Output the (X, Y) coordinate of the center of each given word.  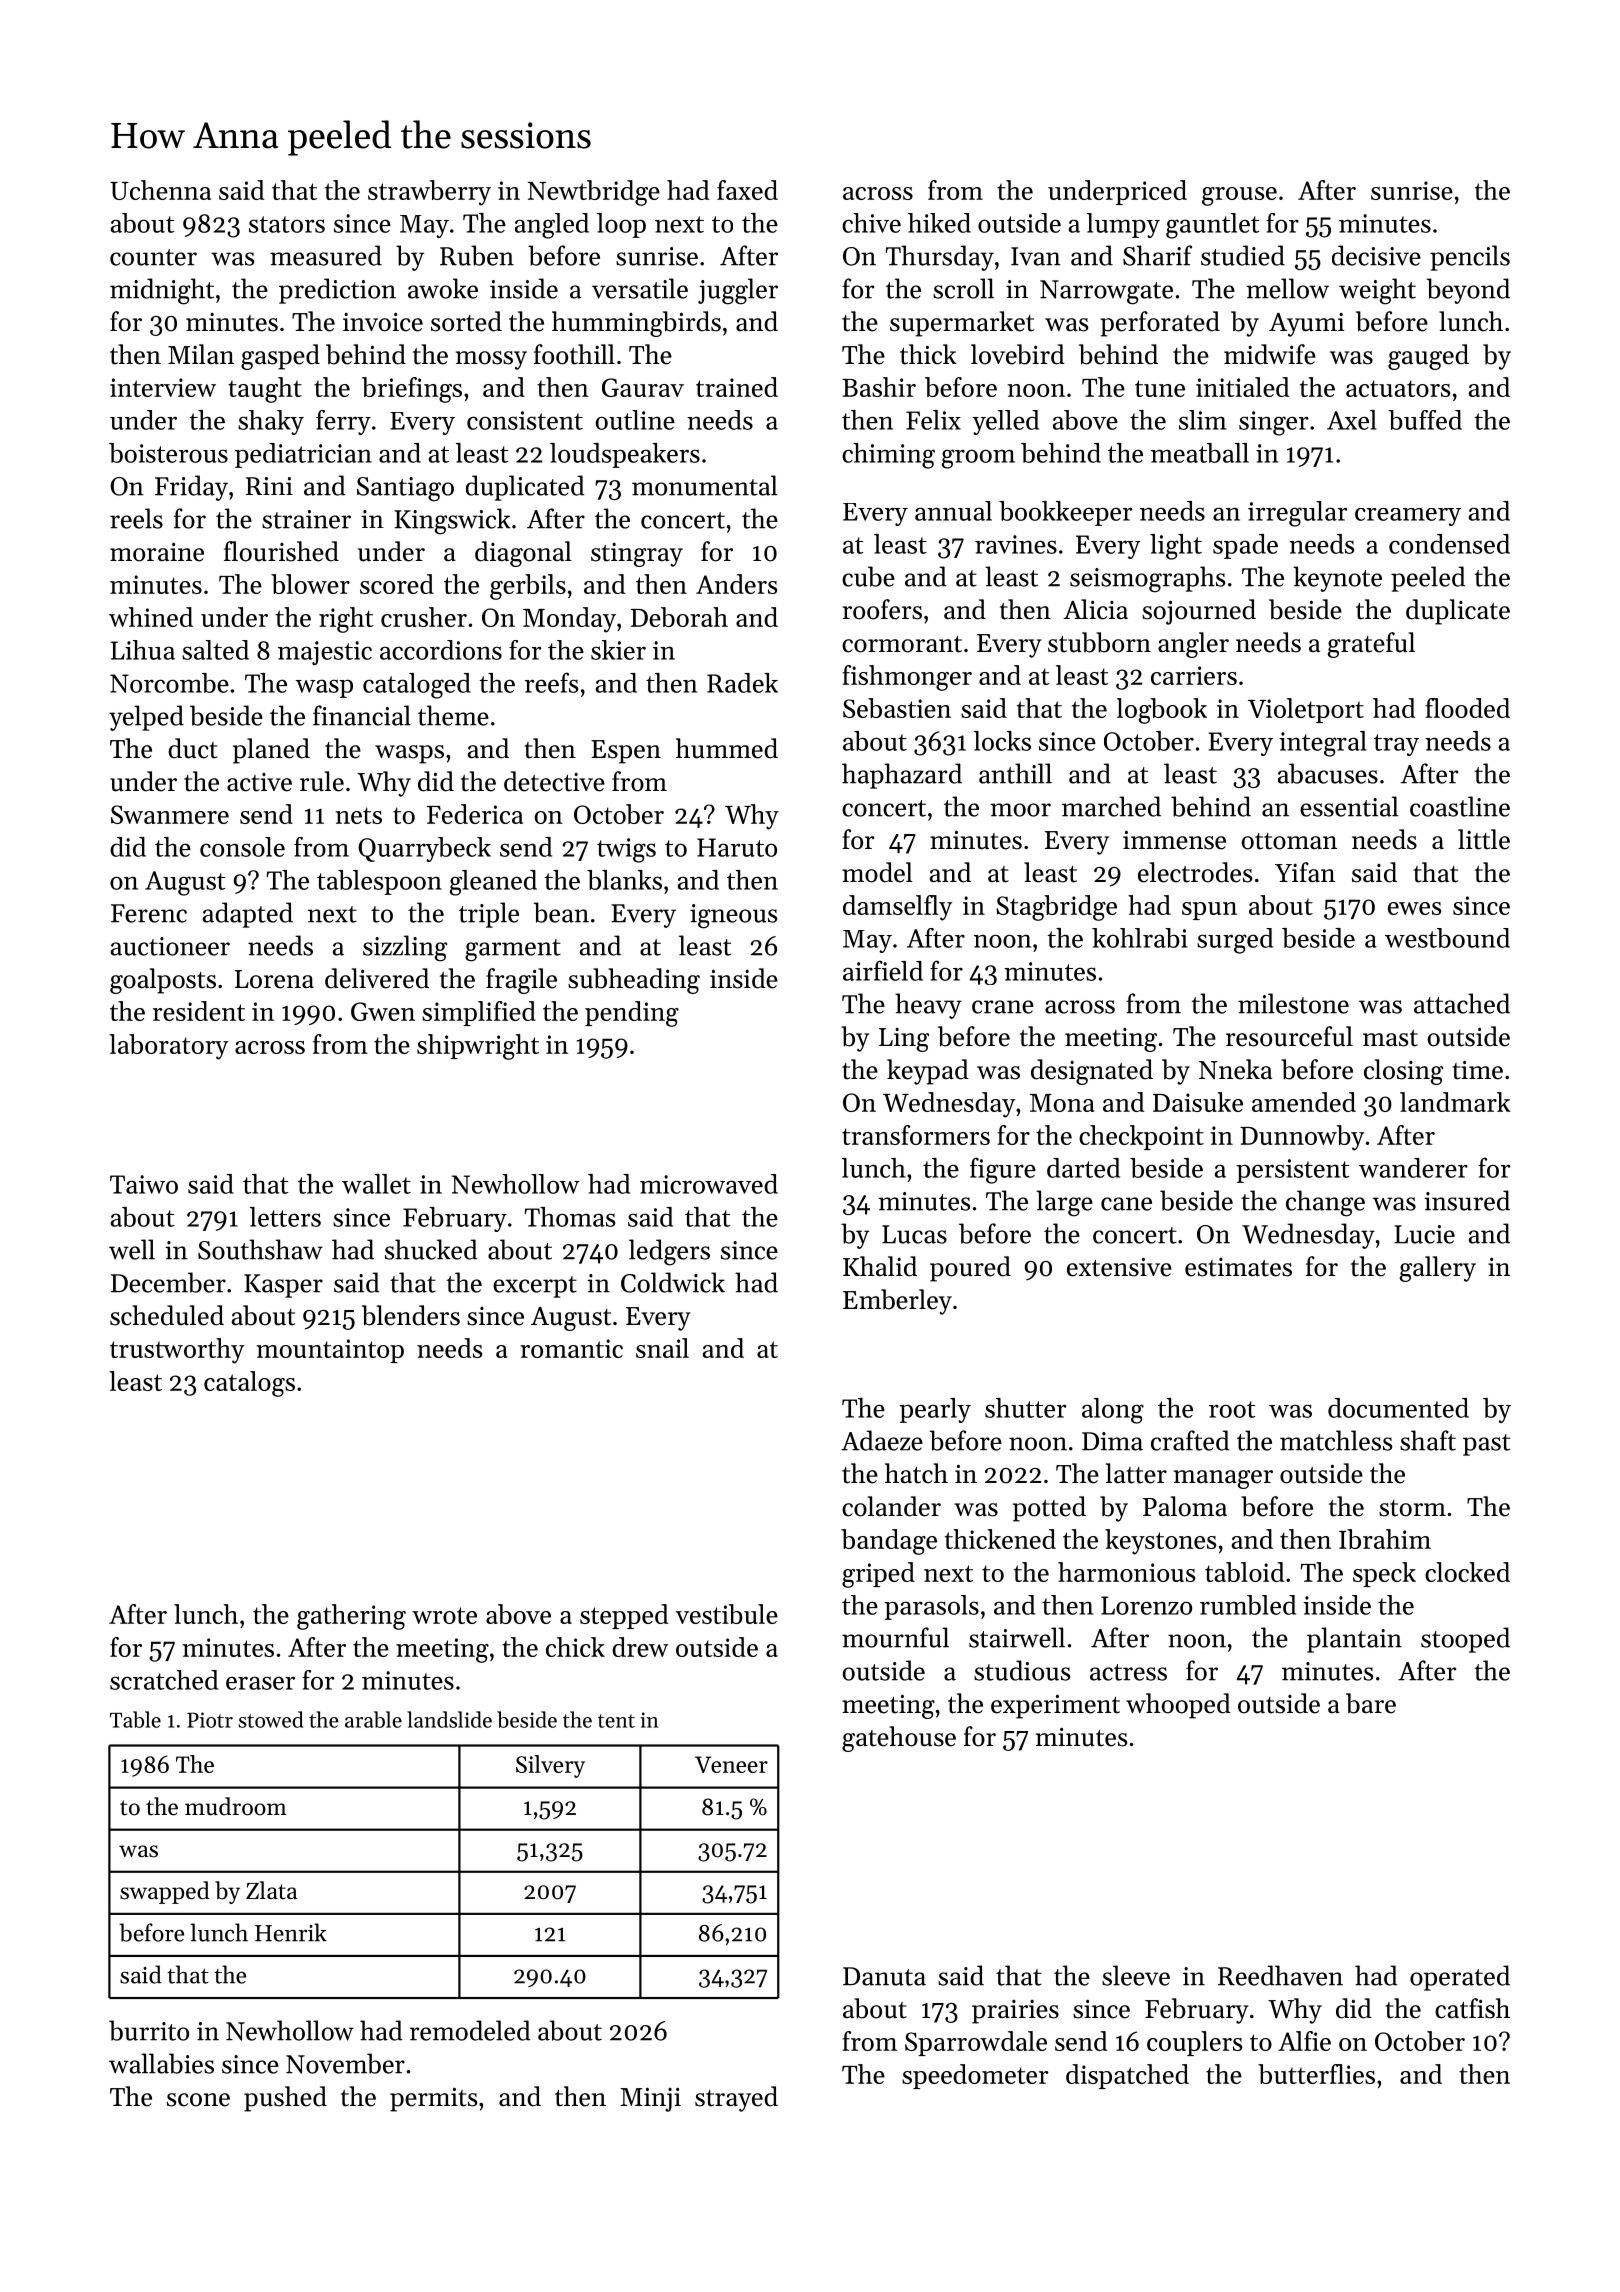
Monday (569, 620)
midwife (1270, 354)
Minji (650, 2099)
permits (433, 2099)
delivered (377, 978)
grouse (1239, 196)
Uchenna (160, 190)
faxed (747, 190)
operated (1460, 1978)
